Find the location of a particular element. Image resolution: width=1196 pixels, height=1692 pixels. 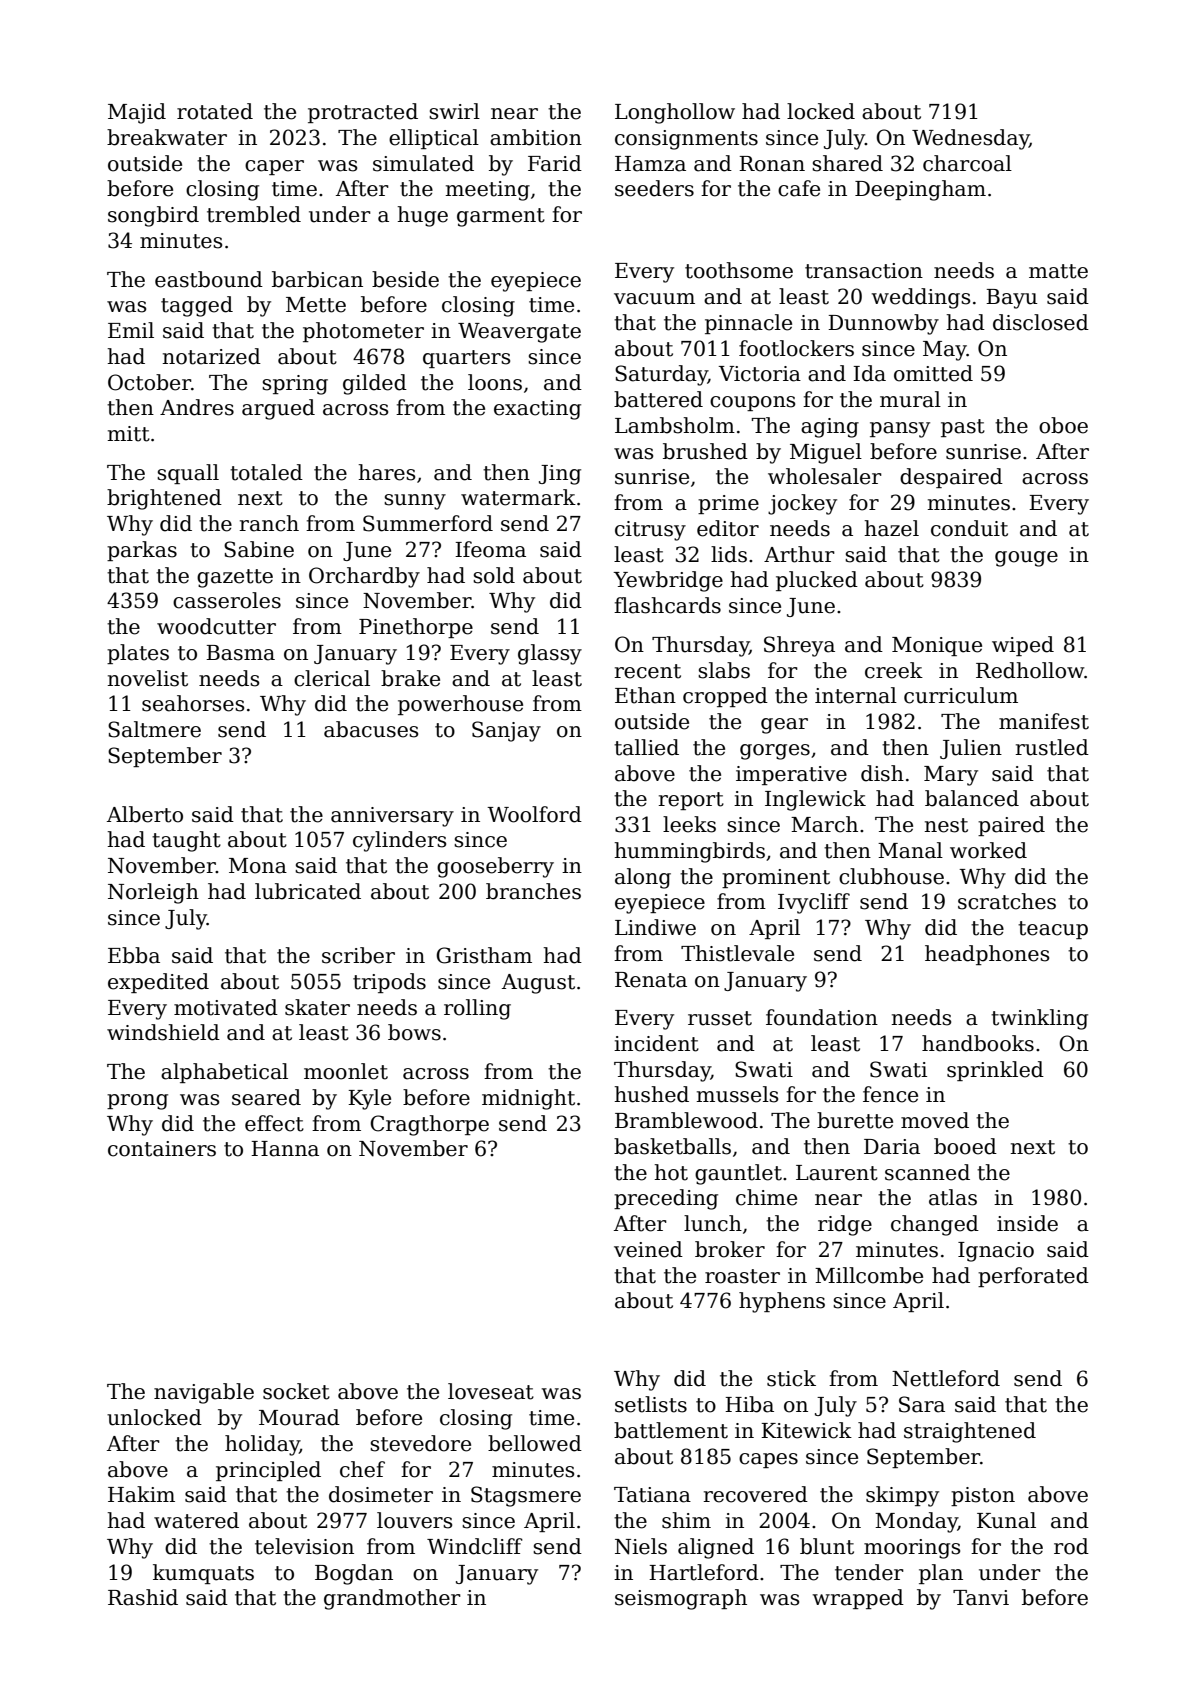

containers is located at coordinates (162, 1149).
